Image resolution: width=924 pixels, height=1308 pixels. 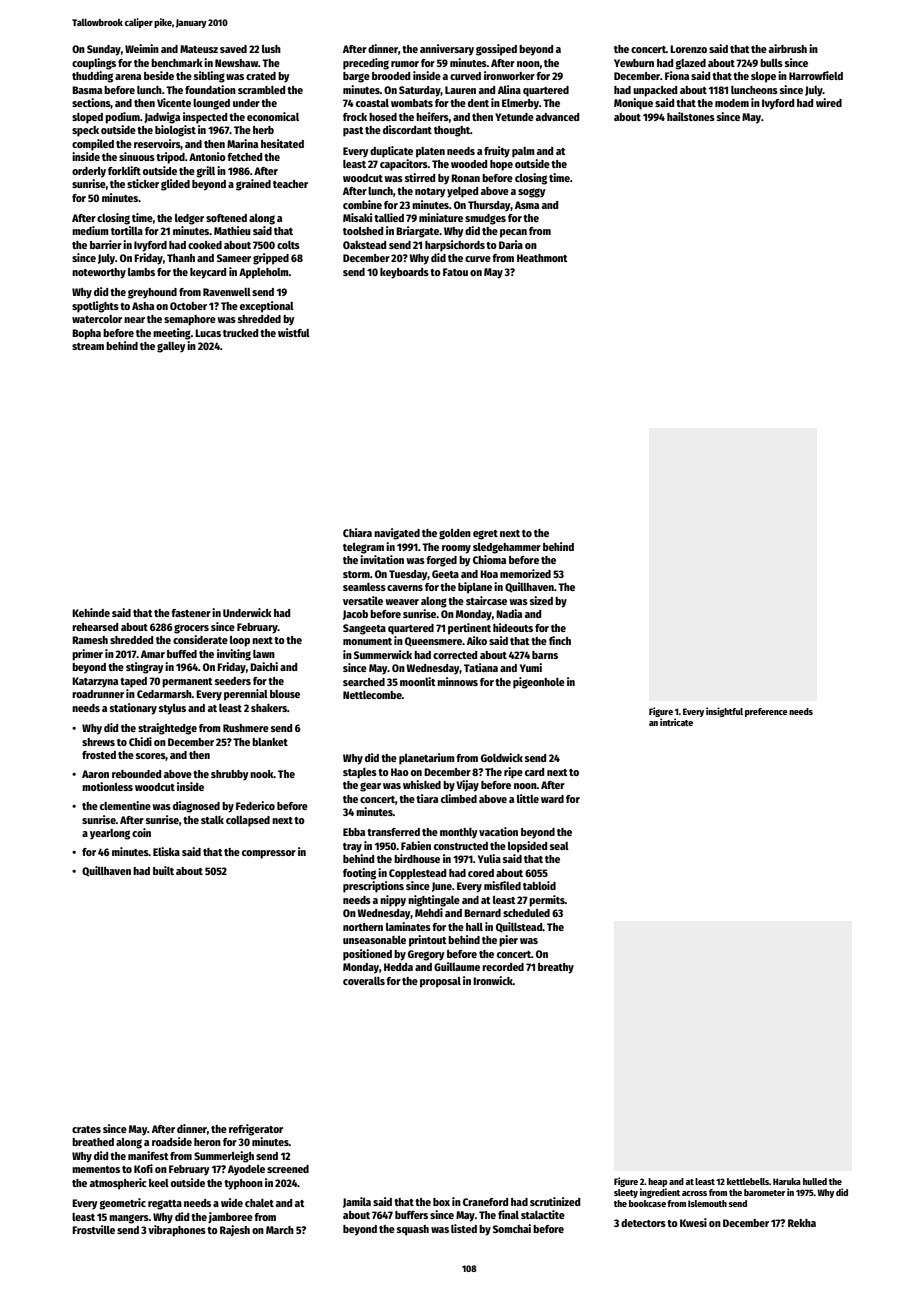 What do you see at coordinates (557, 117) in the page?
I see `advanced` at bounding box center [557, 117].
